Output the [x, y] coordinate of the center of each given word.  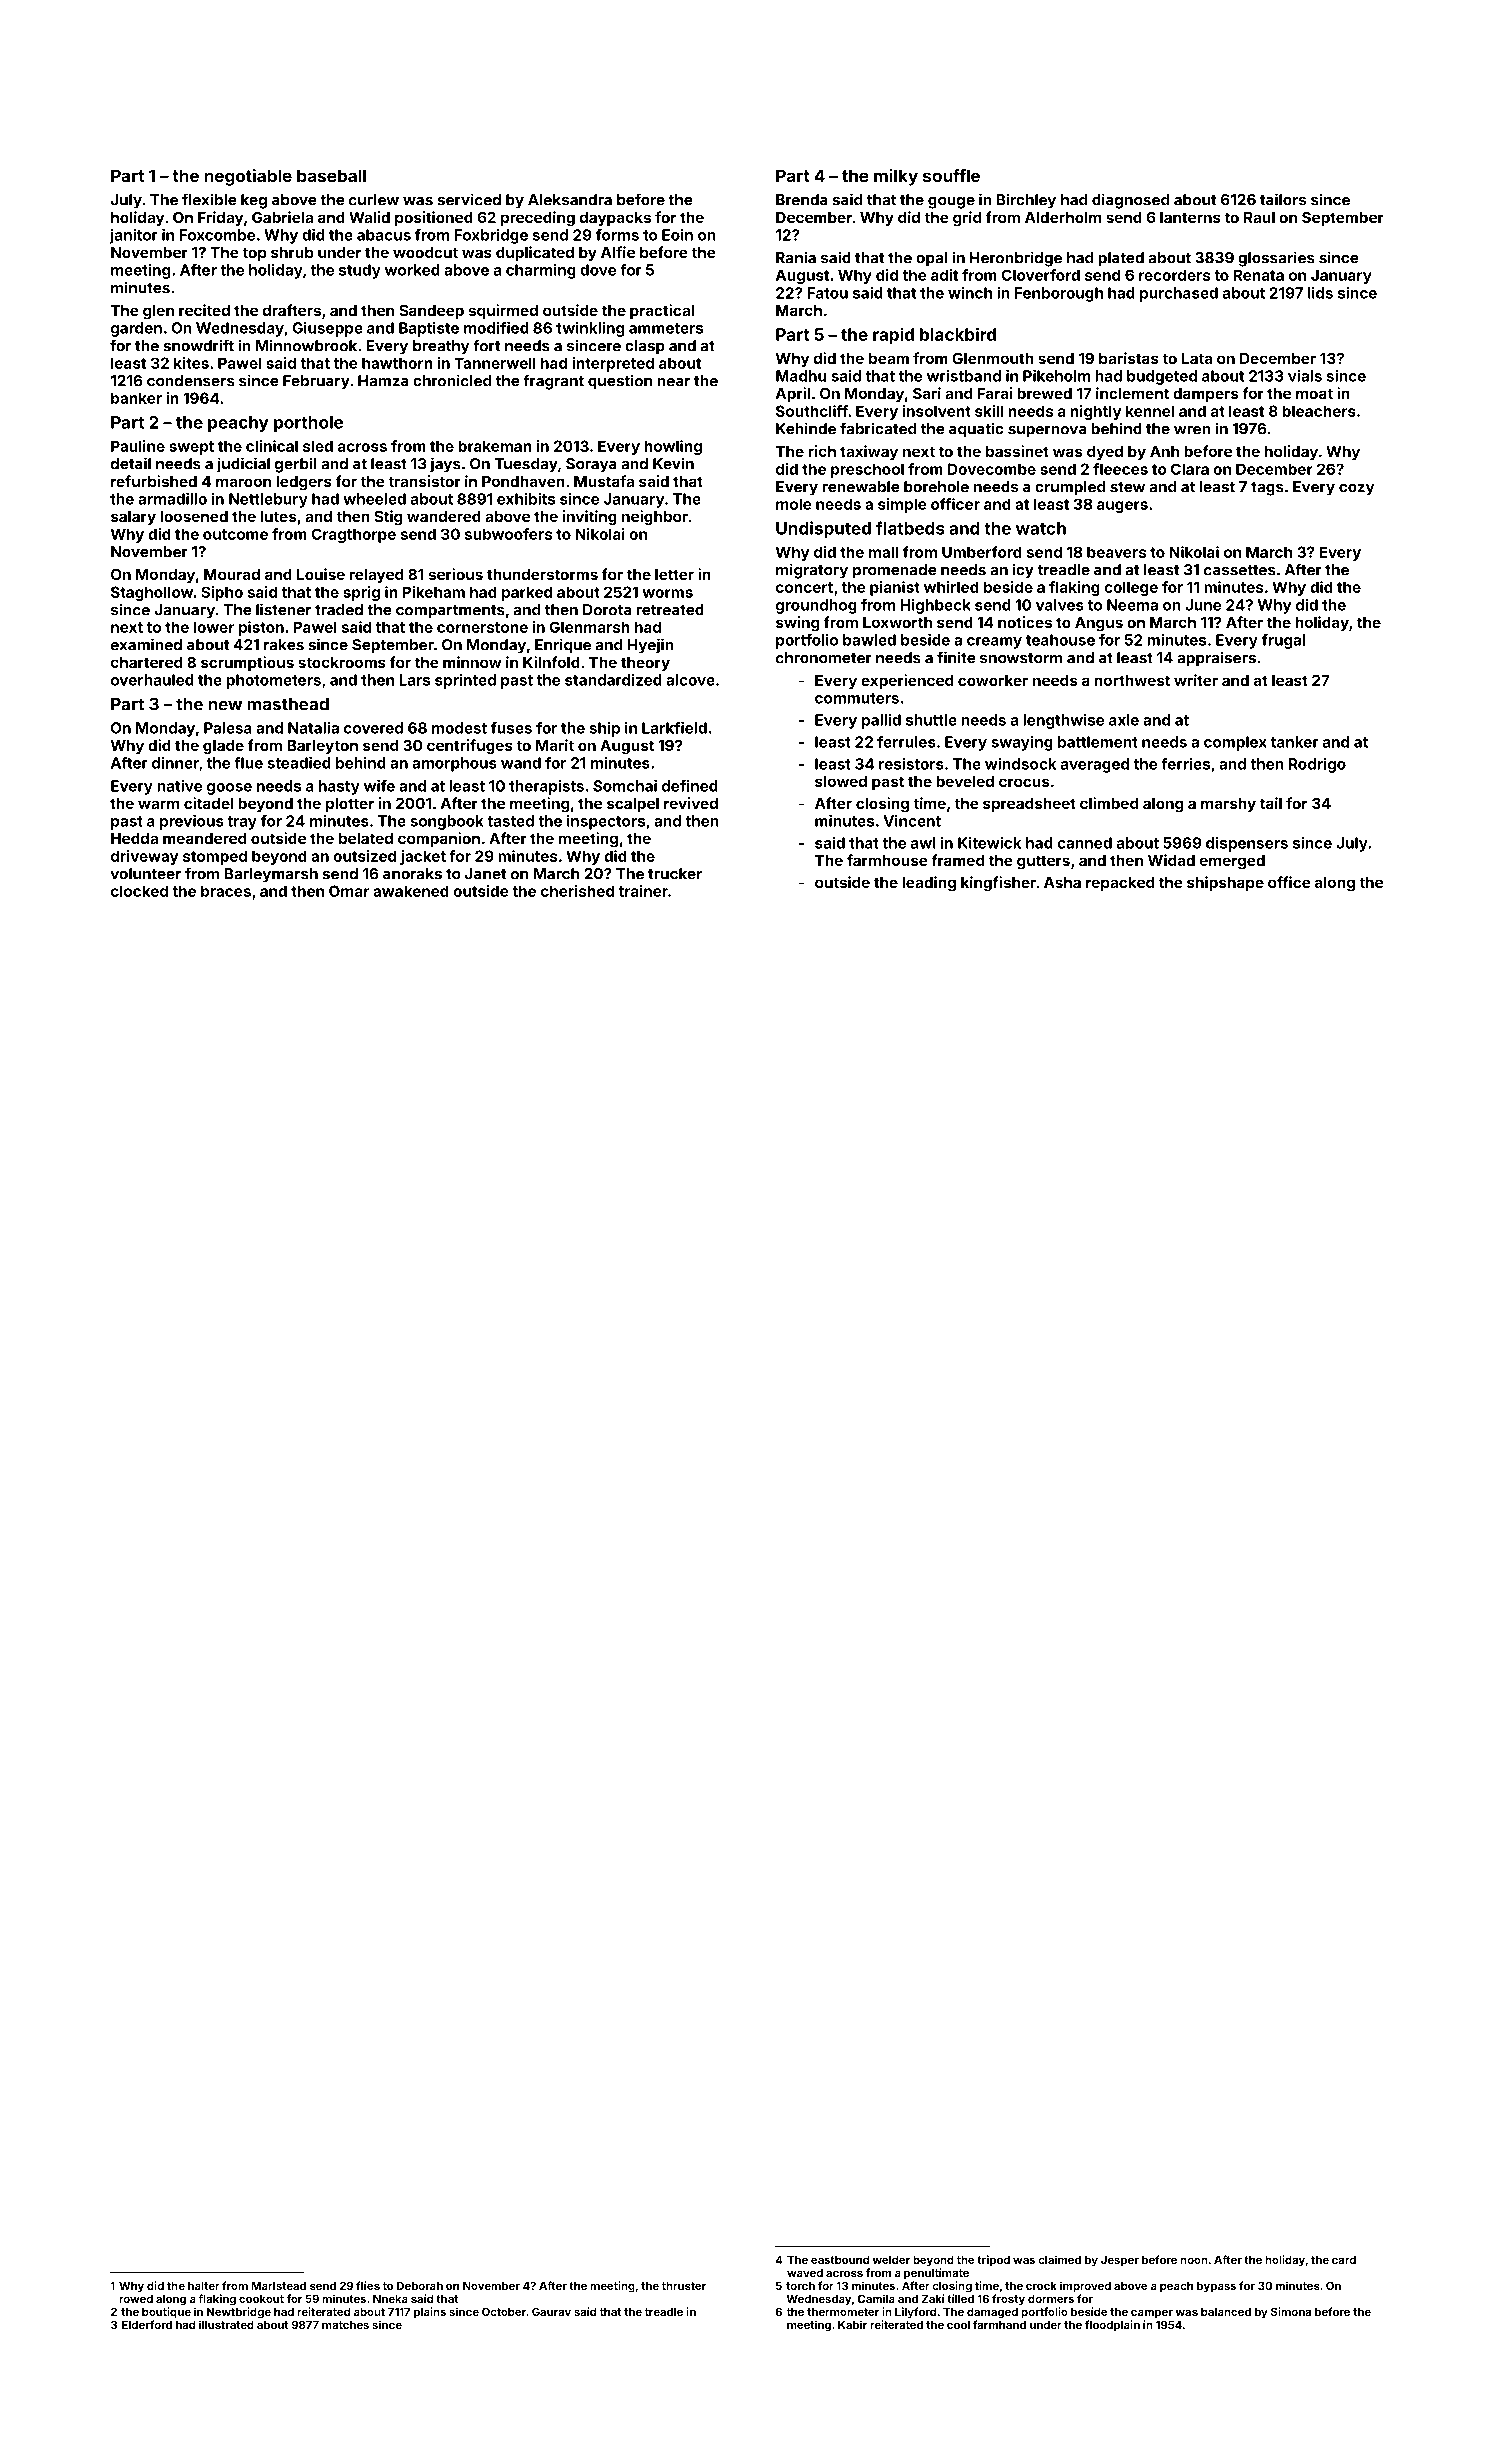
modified [496, 328]
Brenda [802, 200]
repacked [1120, 884]
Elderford [147, 2324]
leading [929, 884]
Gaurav [551, 2311]
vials [1305, 376]
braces [226, 891]
